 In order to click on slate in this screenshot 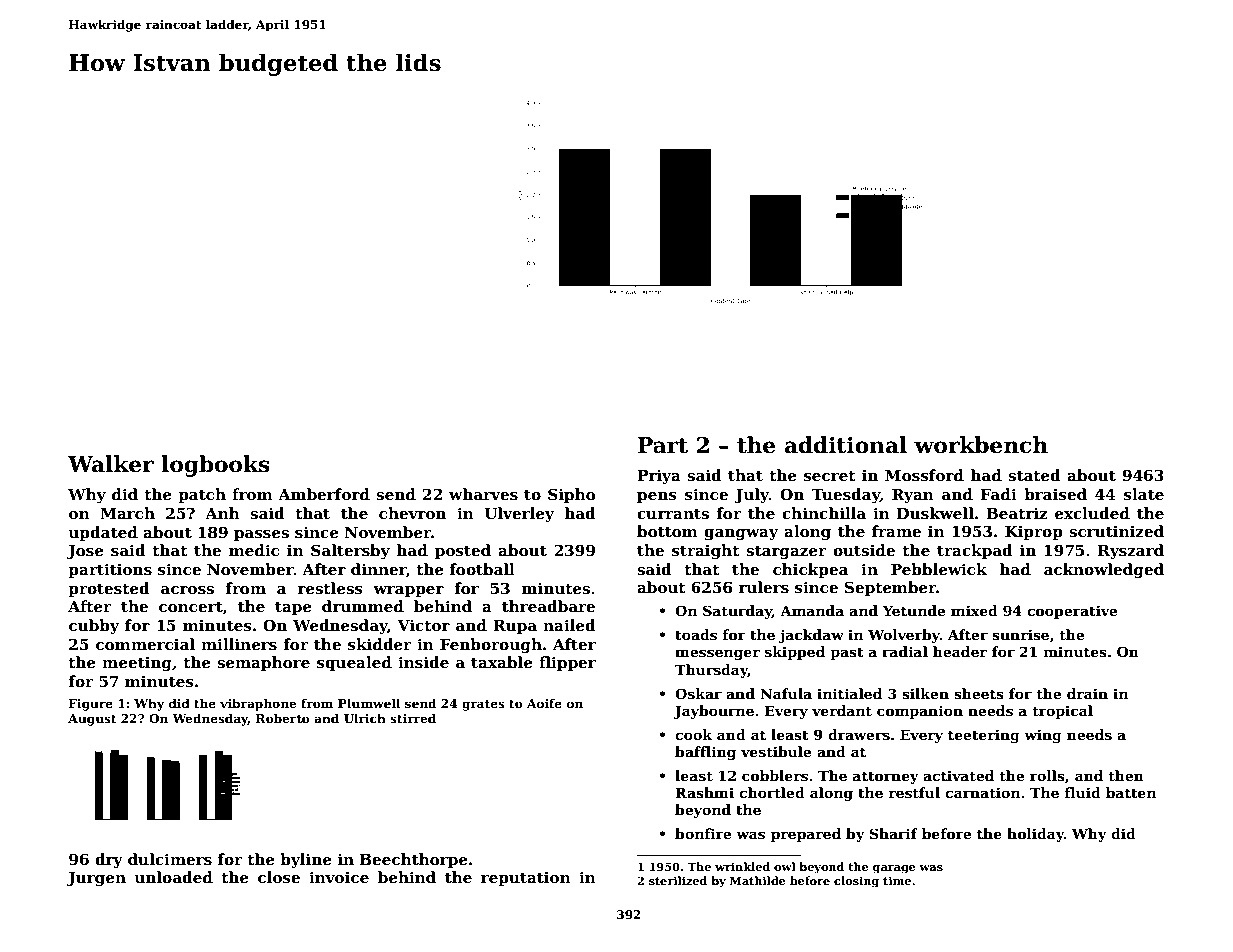, I will do `click(1144, 494)`.
